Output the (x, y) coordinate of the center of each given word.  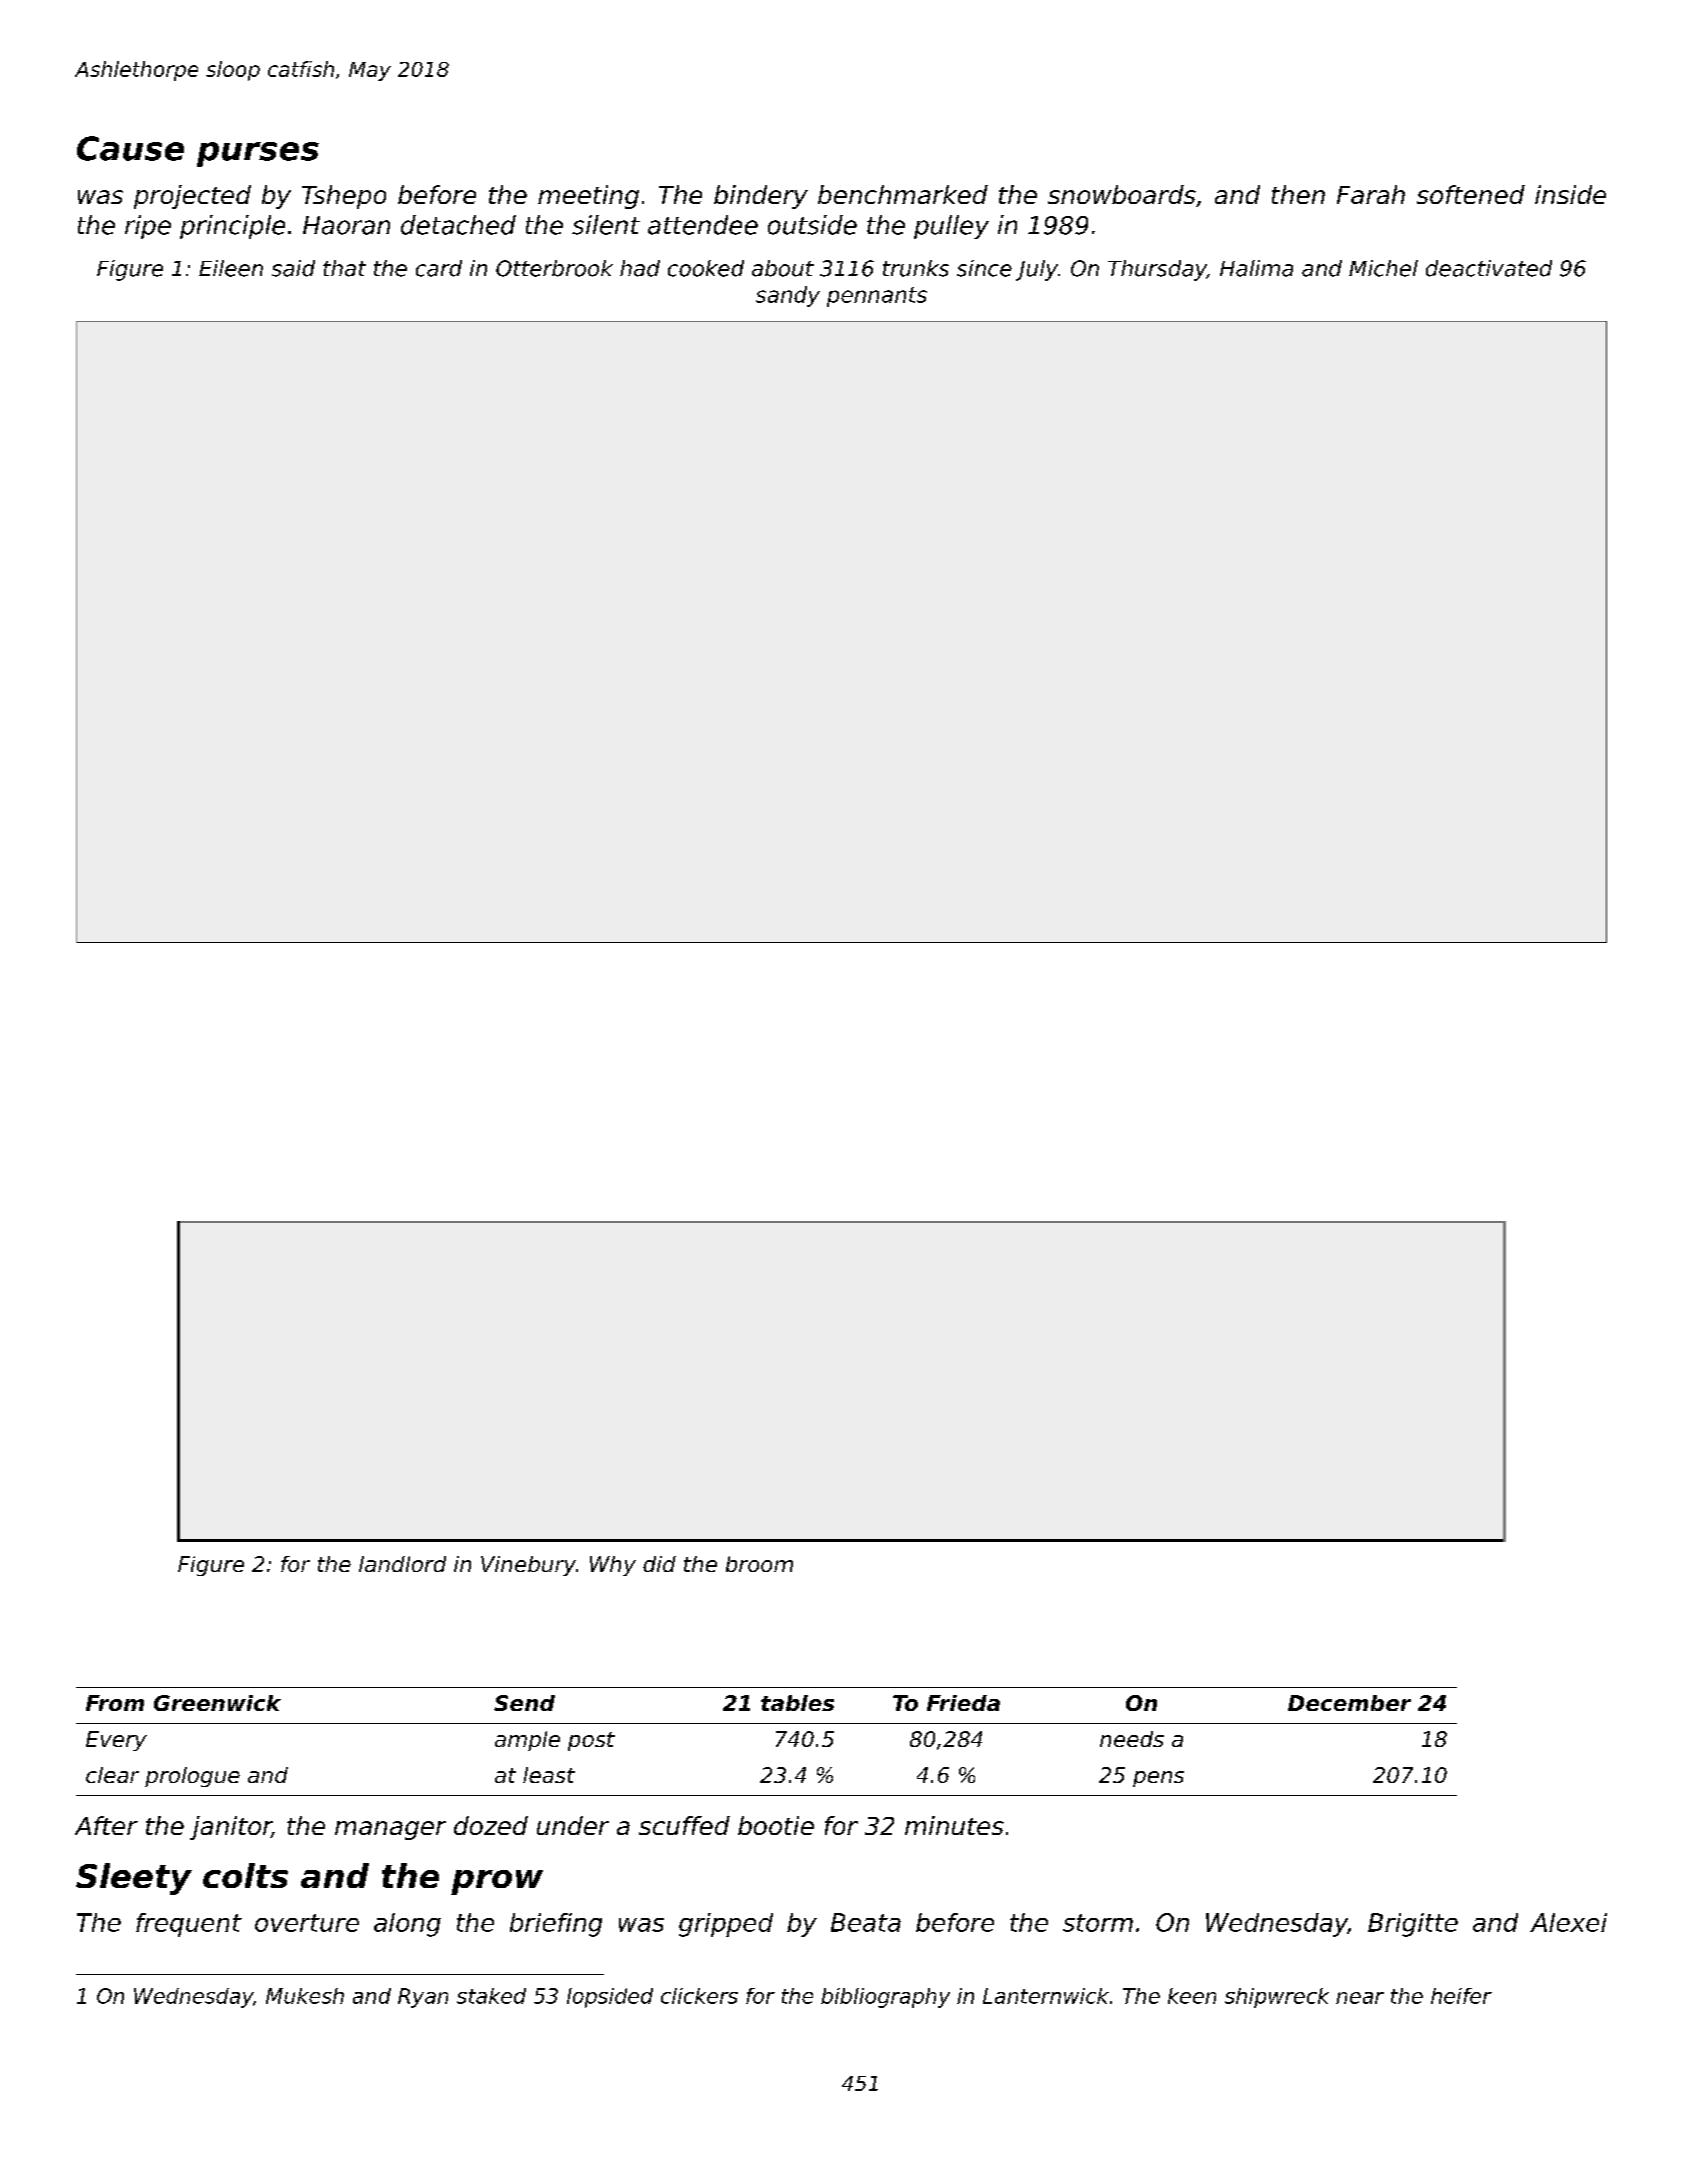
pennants (877, 297)
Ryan (423, 1998)
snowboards (1122, 194)
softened (1471, 194)
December (1349, 1703)
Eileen (231, 268)
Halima (1256, 268)
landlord (402, 1564)
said (293, 268)
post (591, 1741)
